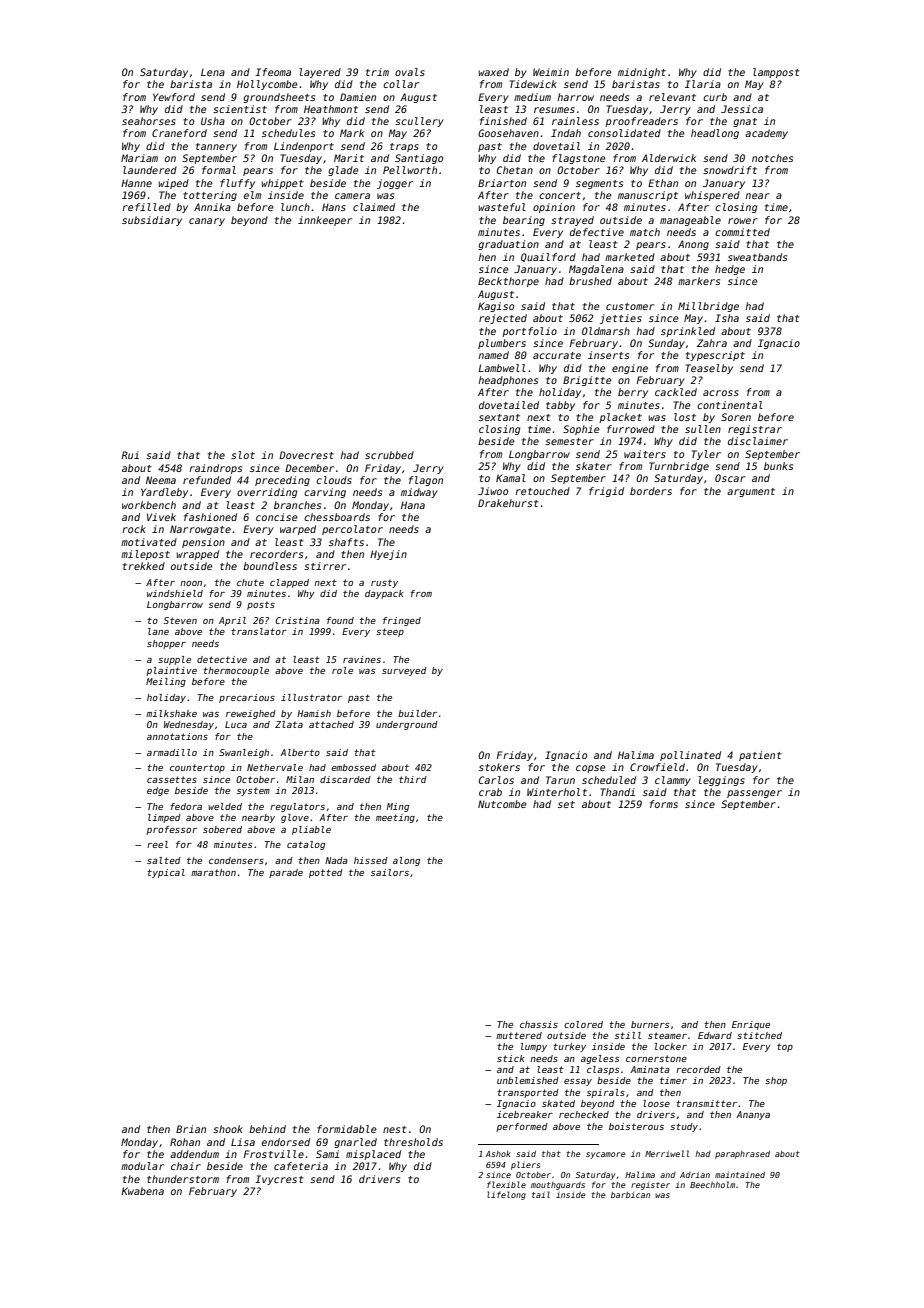  I want to click on Jessica, so click(742, 109).
